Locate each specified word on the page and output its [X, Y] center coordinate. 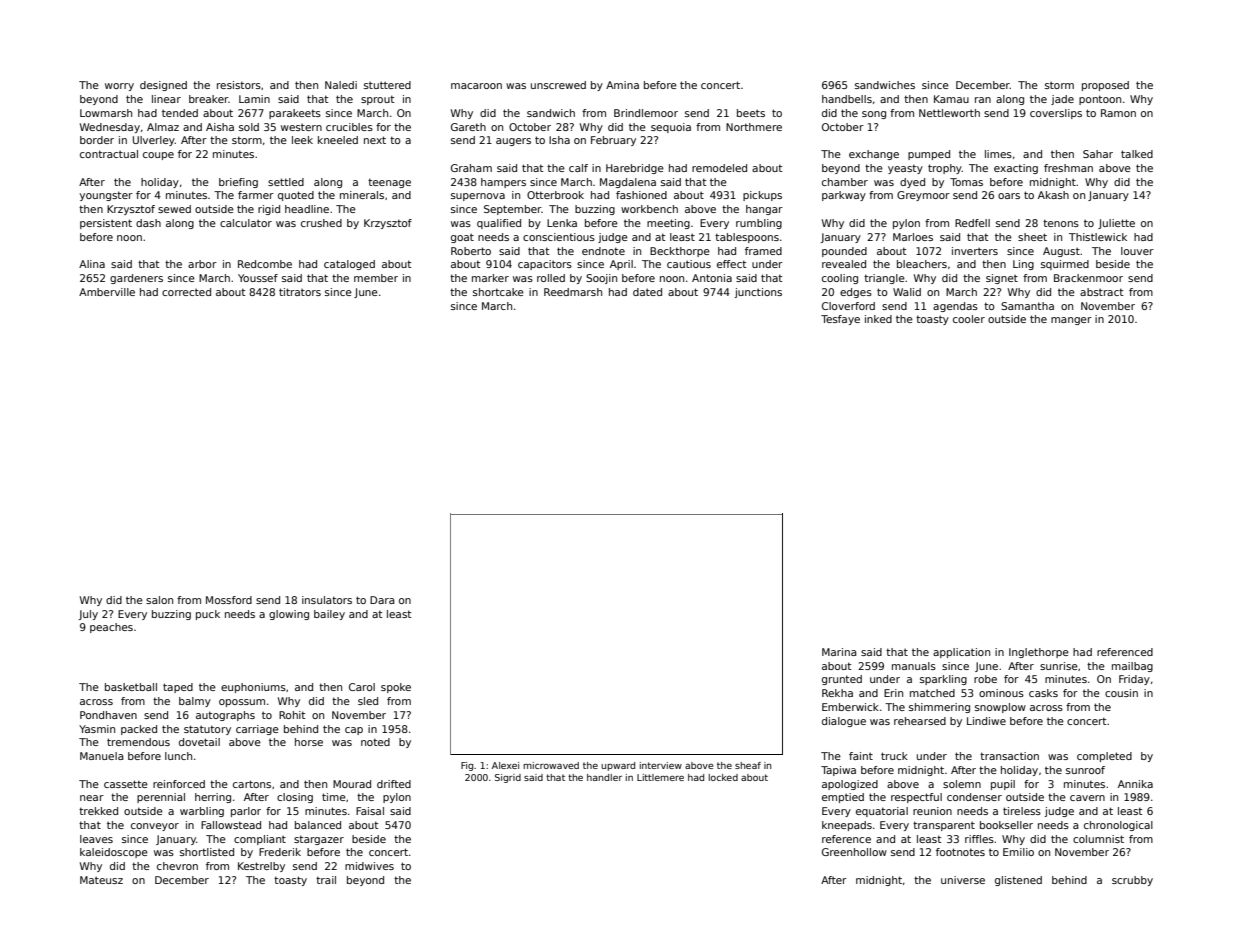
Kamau [951, 99]
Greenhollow [854, 852]
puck [208, 615]
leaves [96, 839]
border [97, 140]
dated [647, 292]
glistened [1018, 881]
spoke [396, 688]
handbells [847, 99]
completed [1104, 757]
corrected [186, 292]
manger [1071, 321]
